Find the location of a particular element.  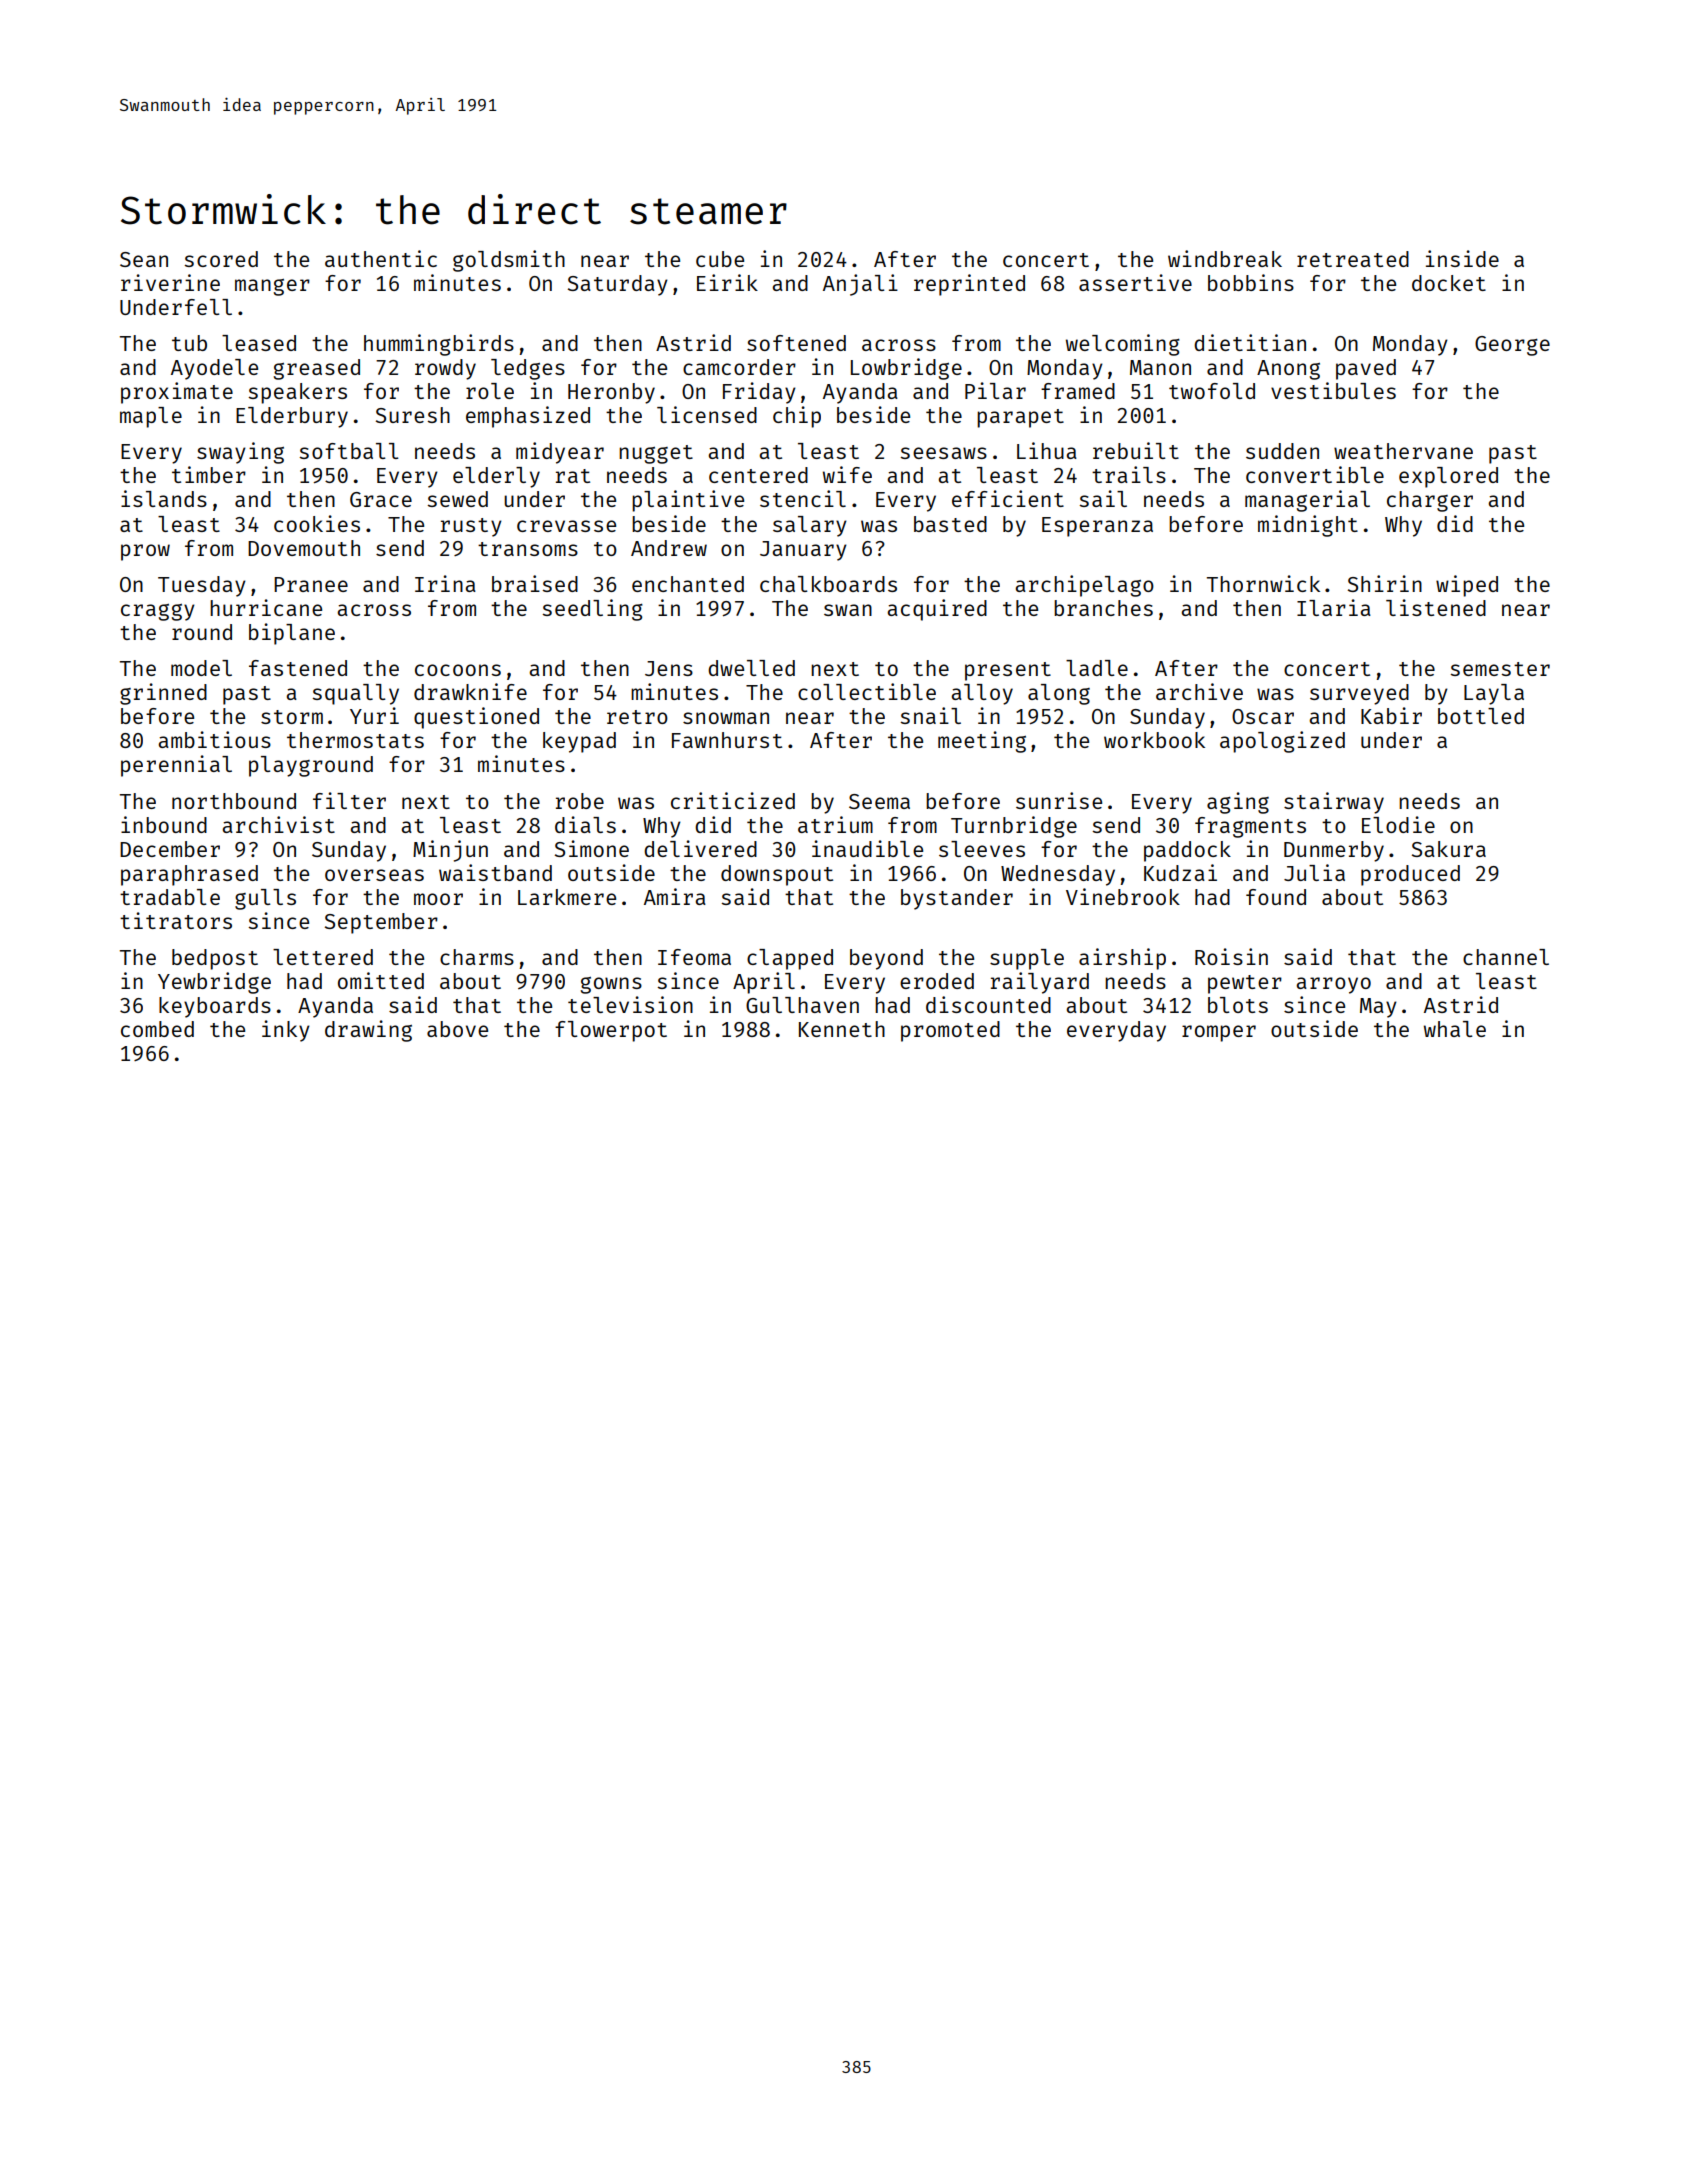

windbreak is located at coordinates (1225, 258).
